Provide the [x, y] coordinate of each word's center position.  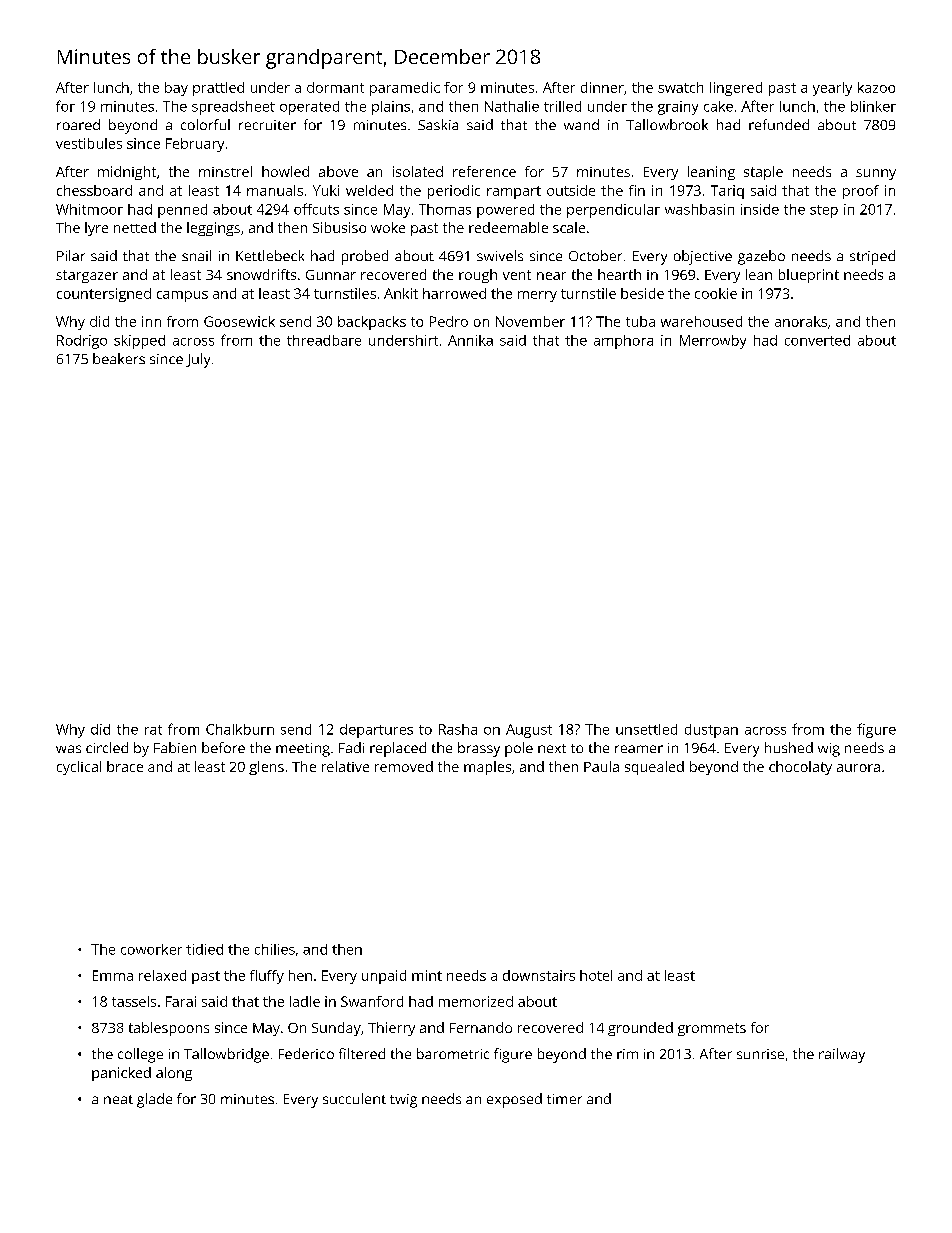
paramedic [405, 89]
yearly [832, 89]
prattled [218, 89]
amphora [623, 342]
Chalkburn [240, 729]
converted [817, 340]
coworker [151, 949]
